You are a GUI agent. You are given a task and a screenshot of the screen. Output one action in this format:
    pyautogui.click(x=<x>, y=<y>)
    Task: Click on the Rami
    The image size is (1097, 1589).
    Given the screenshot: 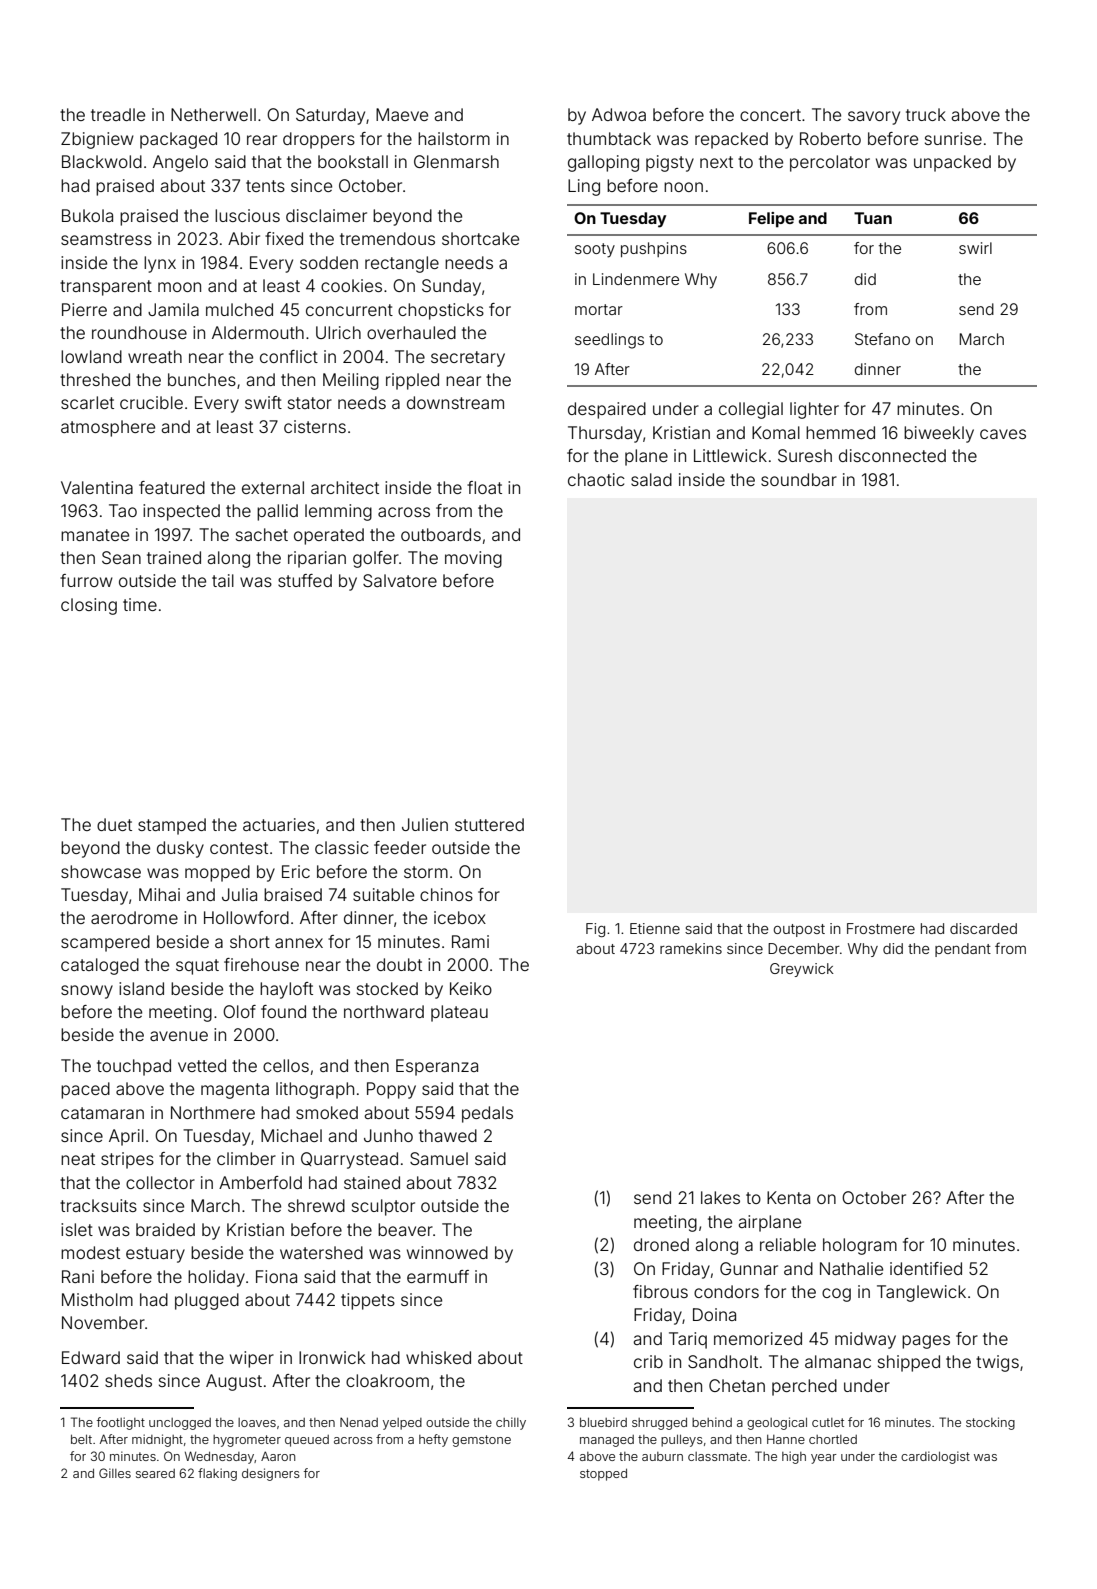 What is the action you would take?
    pyautogui.click(x=470, y=941)
